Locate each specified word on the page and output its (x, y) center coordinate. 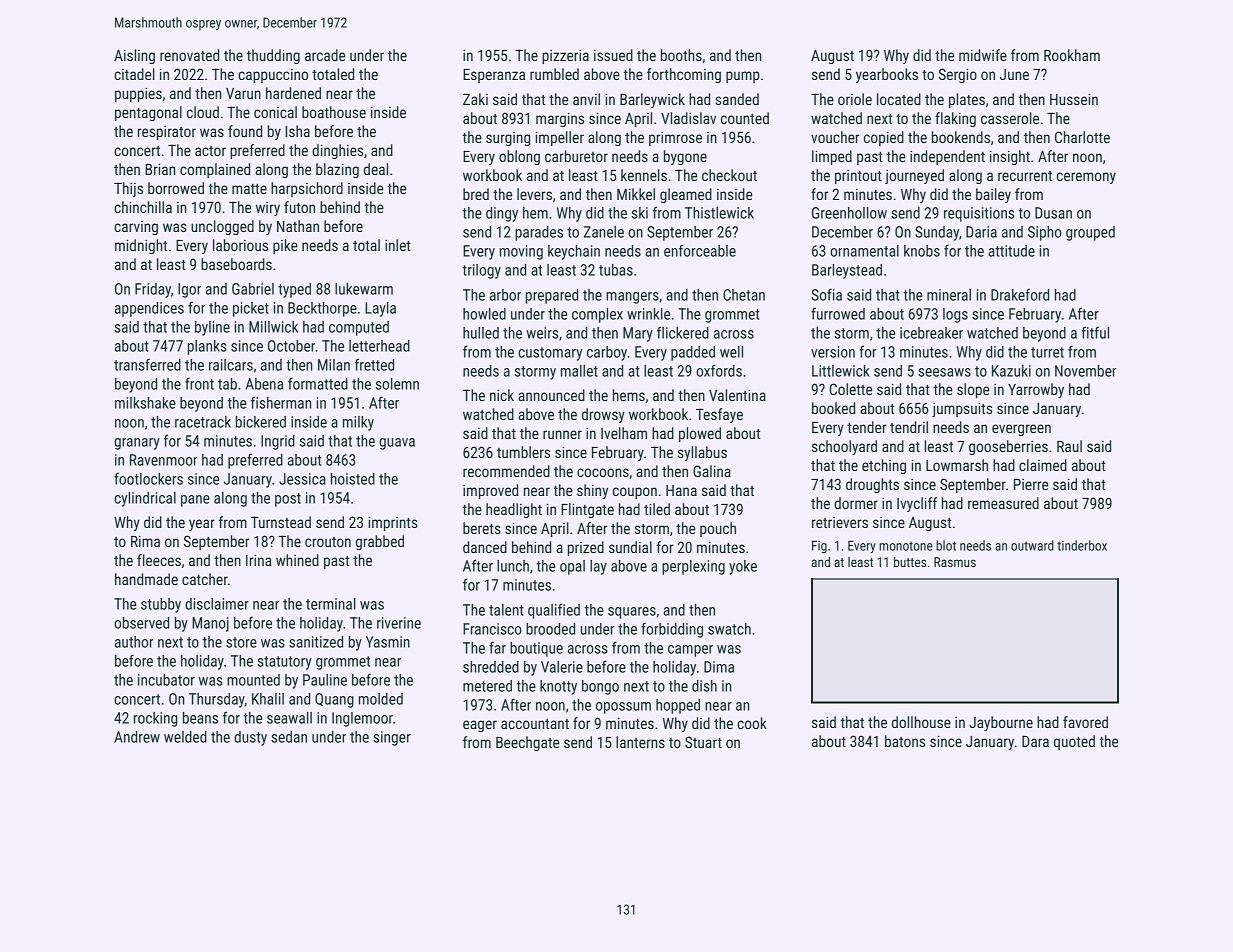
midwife (983, 55)
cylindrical (145, 499)
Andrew (137, 737)
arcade (325, 55)
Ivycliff (917, 504)
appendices (149, 309)
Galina (712, 471)
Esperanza (494, 76)
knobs (922, 251)
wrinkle (648, 314)
